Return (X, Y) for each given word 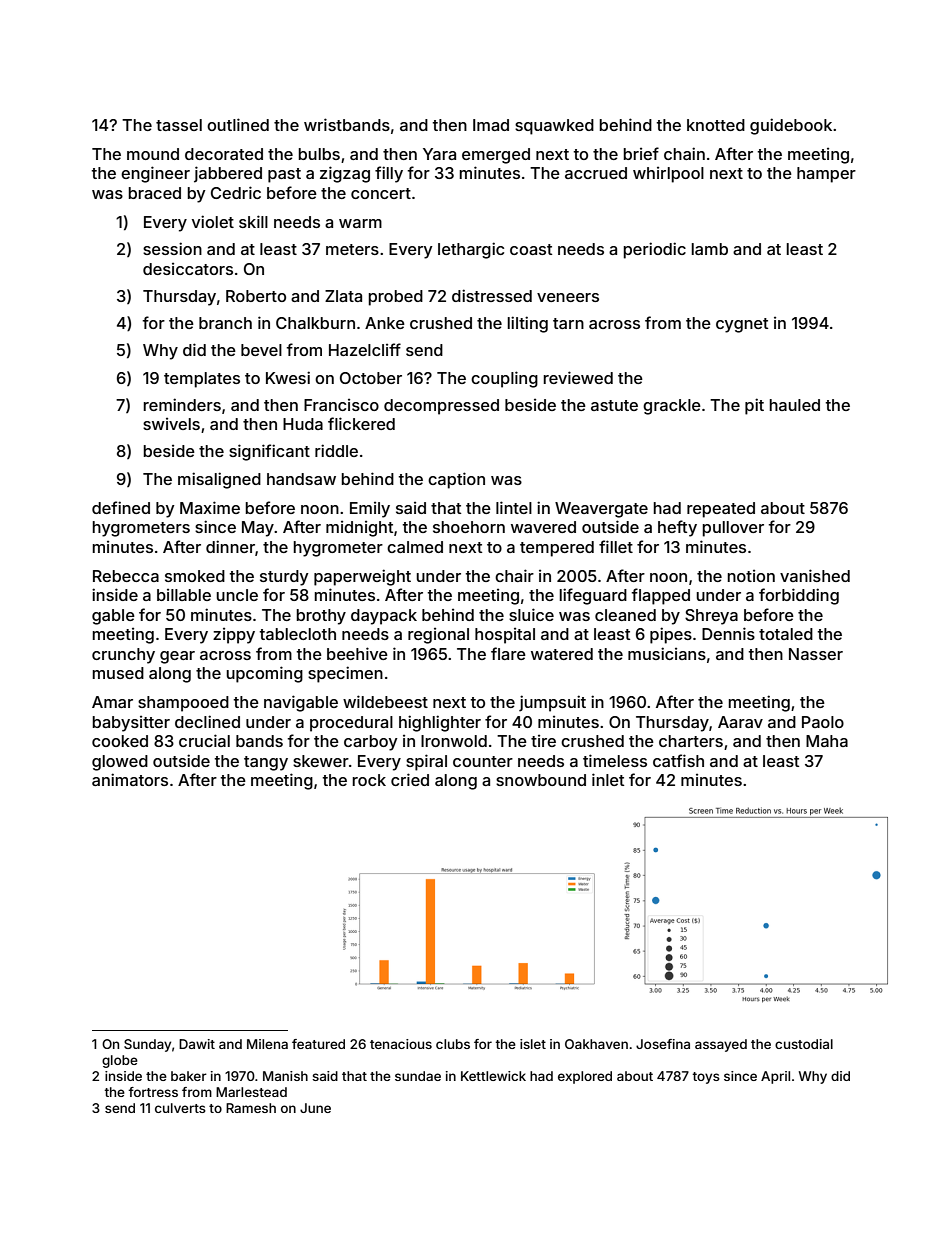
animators (130, 779)
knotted (716, 125)
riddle (336, 450)
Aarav (740, 722)
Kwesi (288, 377)
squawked (554, 127)
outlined (238, 124)
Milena (267, 1044)
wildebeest (385, 701)
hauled (795, 405)
